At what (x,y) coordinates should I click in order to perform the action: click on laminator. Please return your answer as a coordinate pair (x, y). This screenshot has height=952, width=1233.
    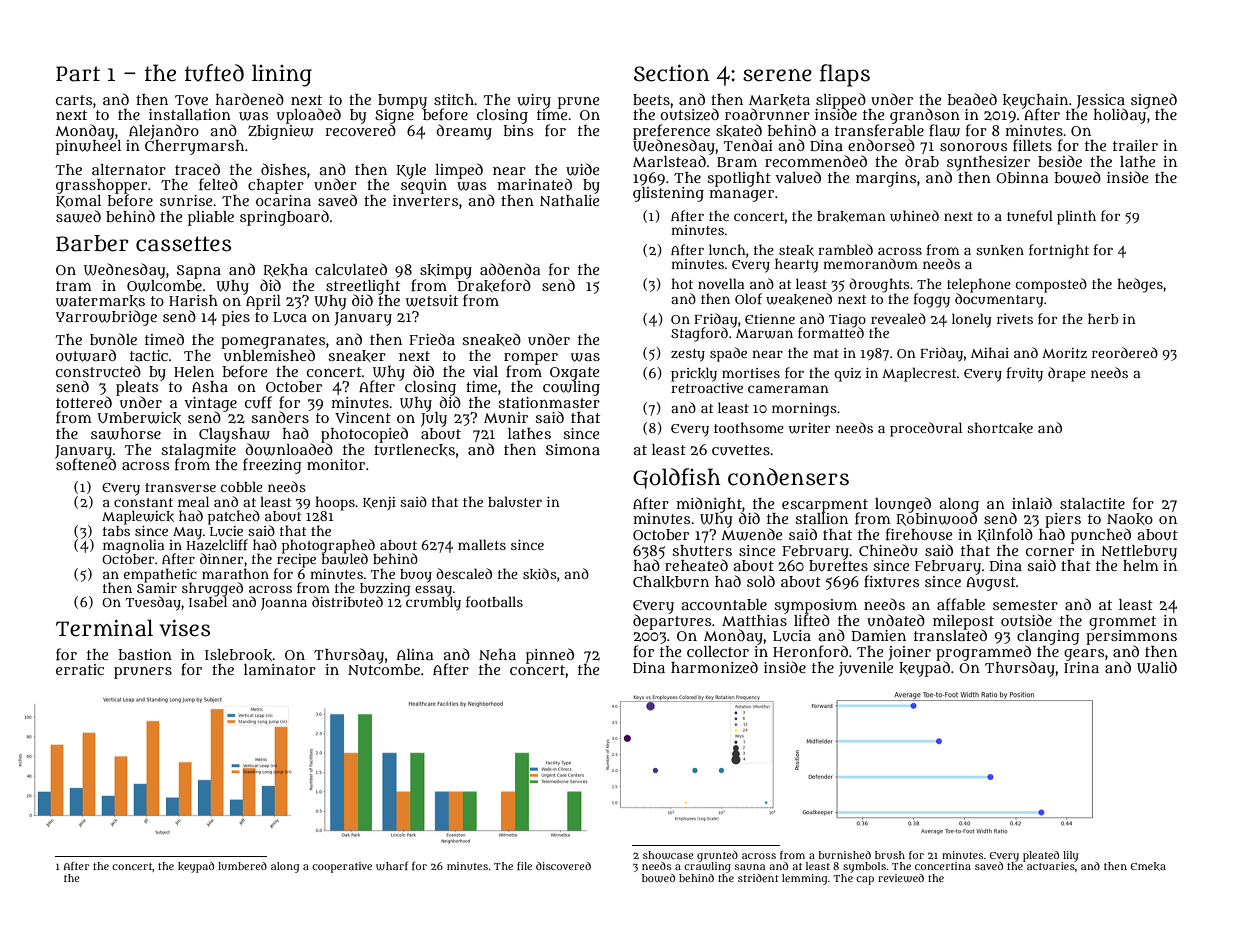
    Looking at the image, I should click on (280, 669).
